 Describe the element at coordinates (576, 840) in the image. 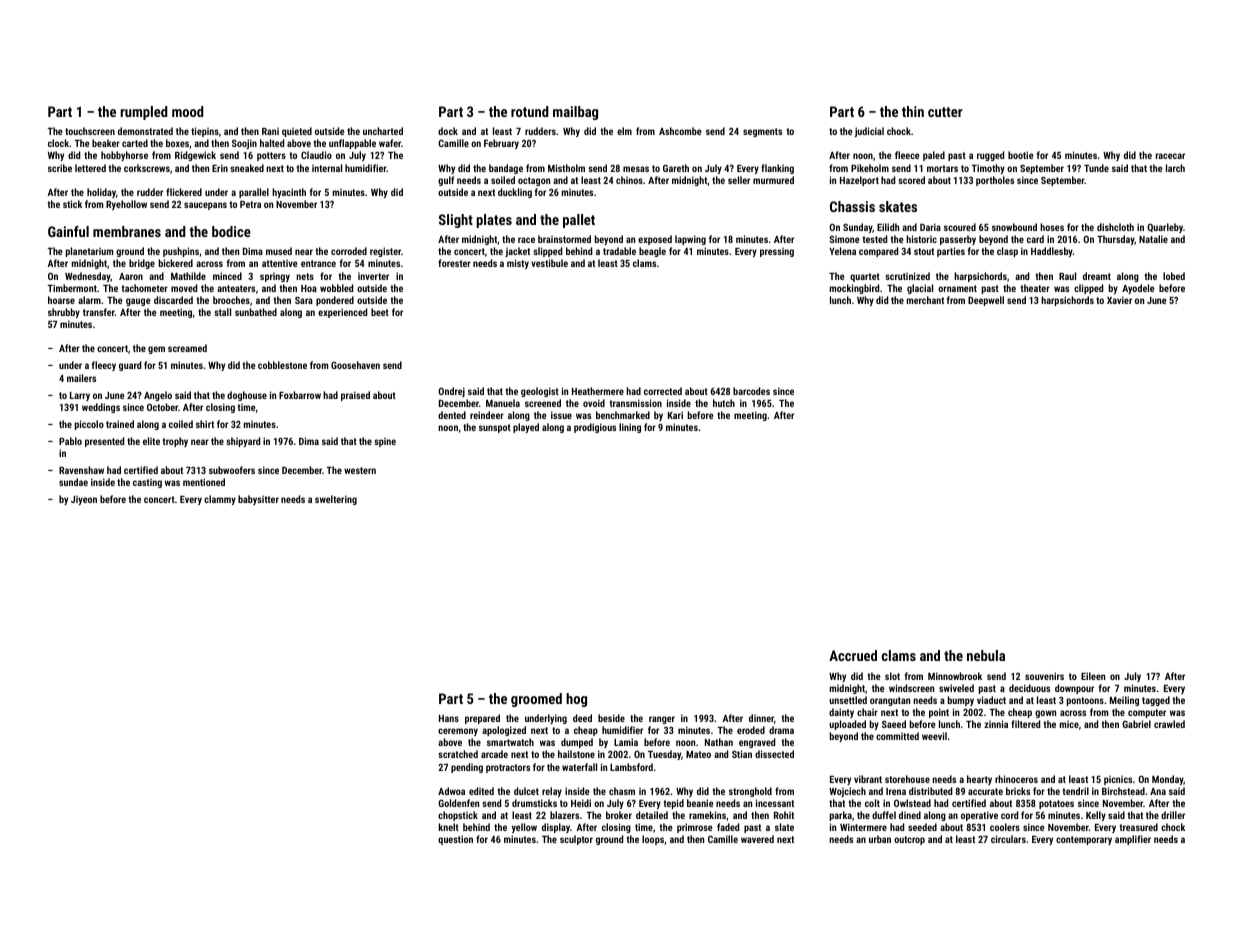

I see `sculptor` at that location.
